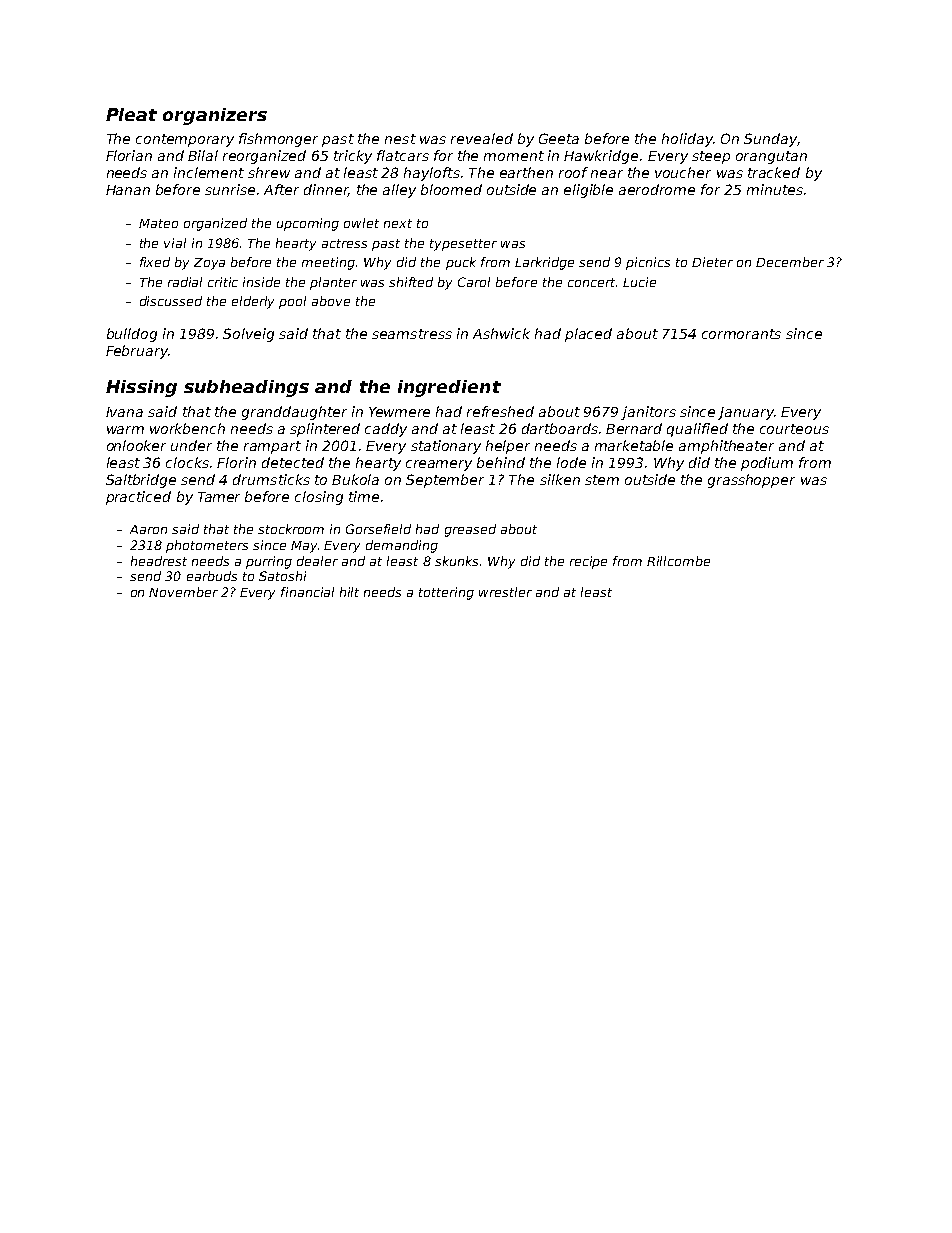 The height and width of the image is (1233, 952). What do you see at coordinates (183, 592) in the image?
I see `November` at bounding box center [183, 592].
